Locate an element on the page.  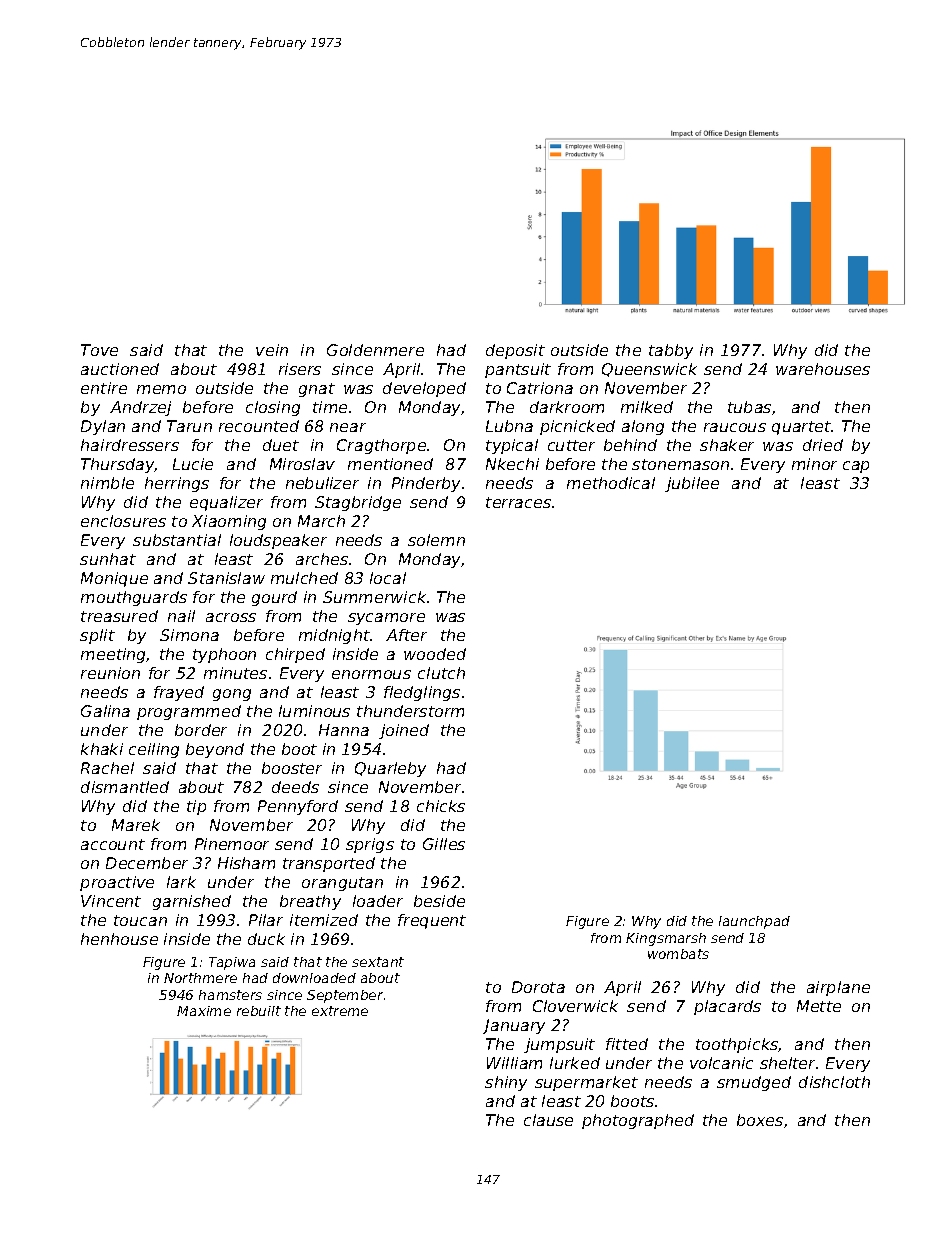
chicks is located at coordinates (441, 806).
